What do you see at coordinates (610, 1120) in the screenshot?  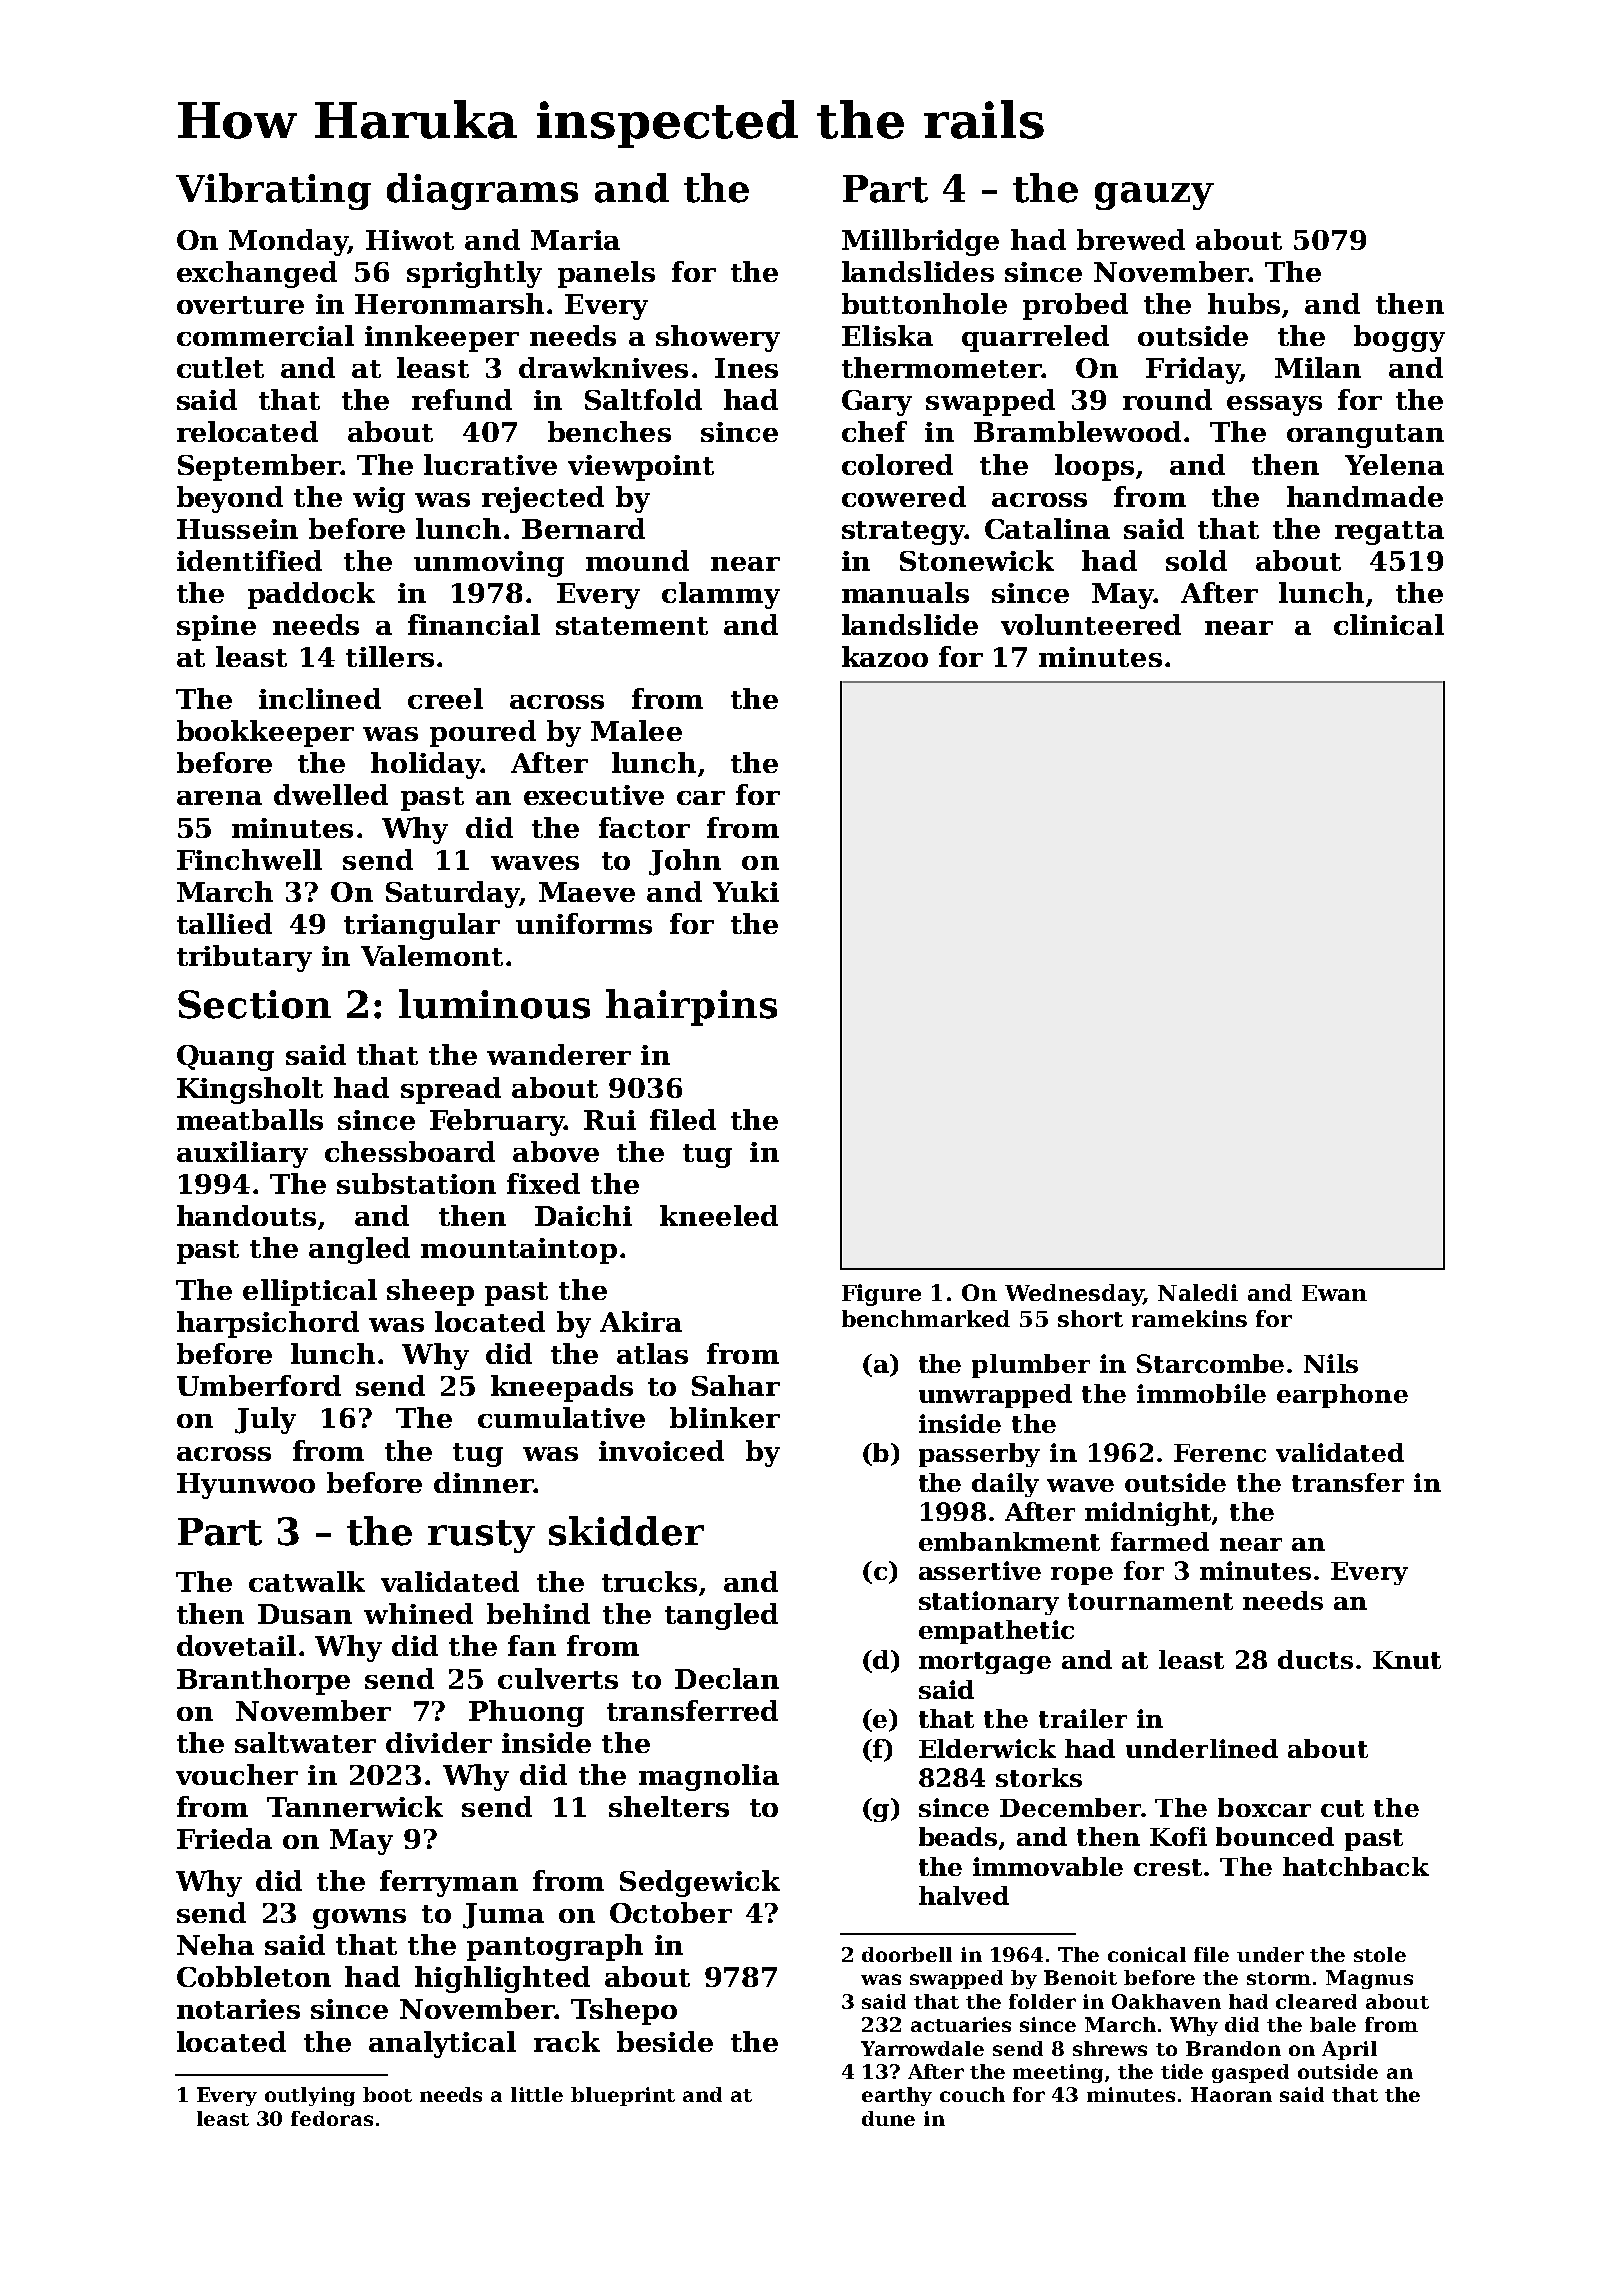 I see `Rui` at bounding box center [610, 1120].
